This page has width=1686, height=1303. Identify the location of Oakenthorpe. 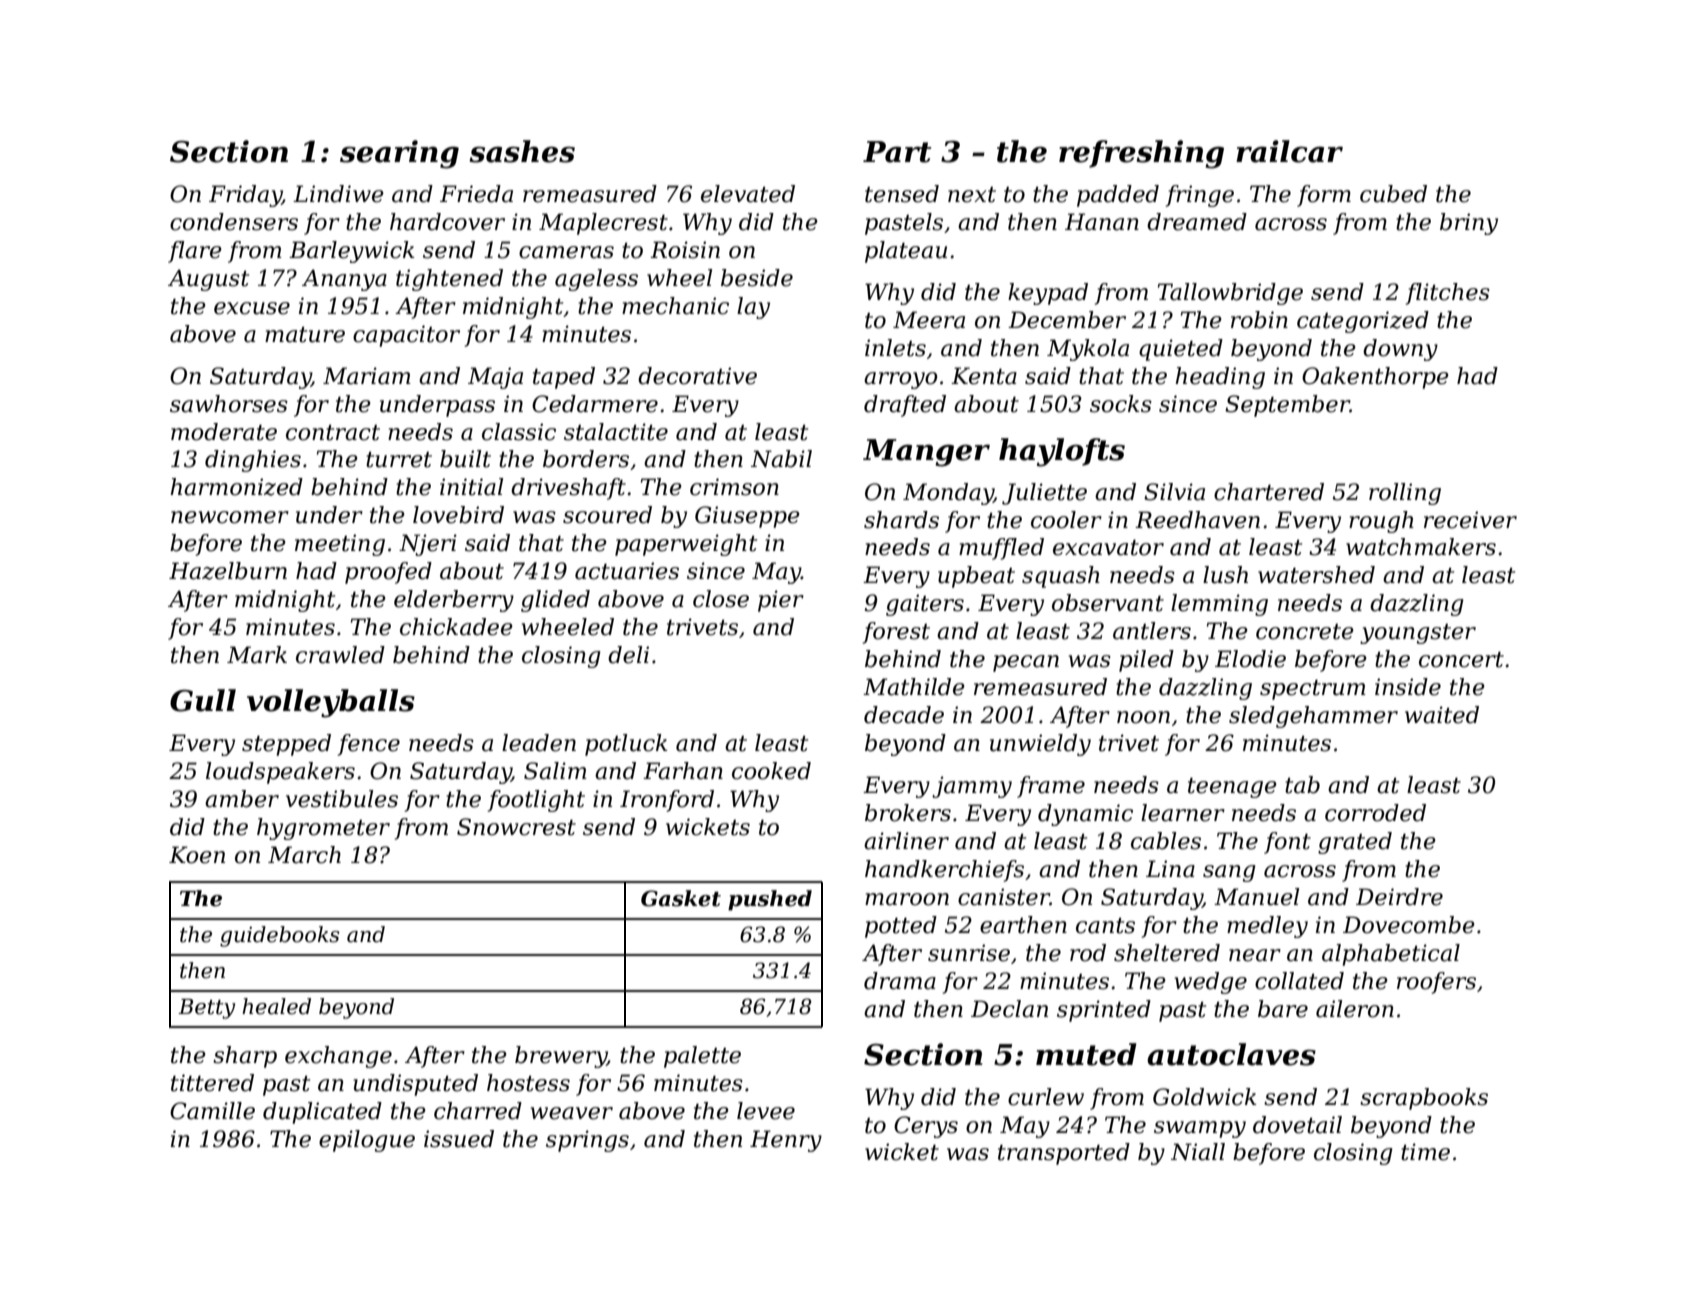
(1375, 378).
